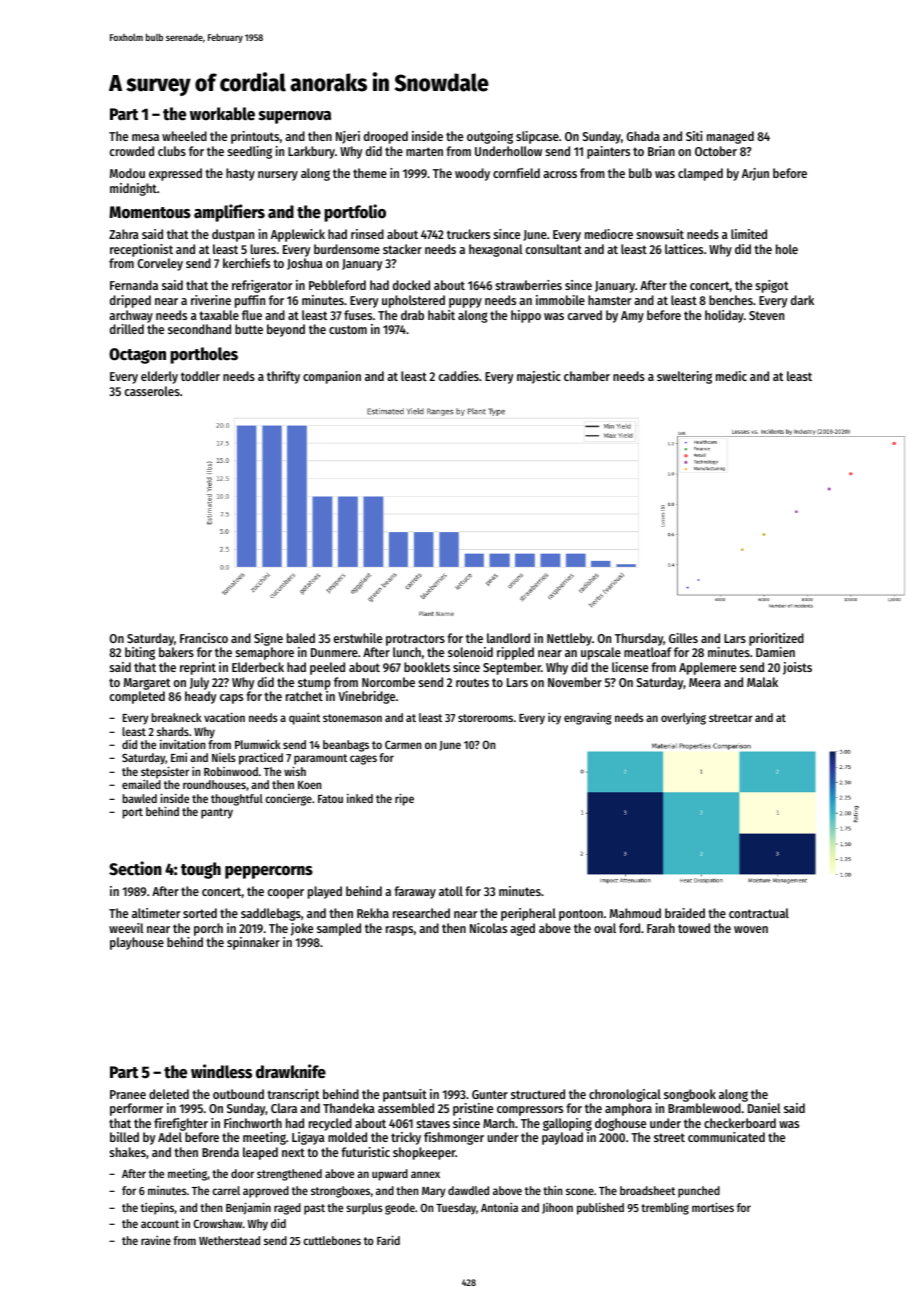  Describe the element at coordinates (683, 638) in the screenshot. I see `Gilles` at that location.
